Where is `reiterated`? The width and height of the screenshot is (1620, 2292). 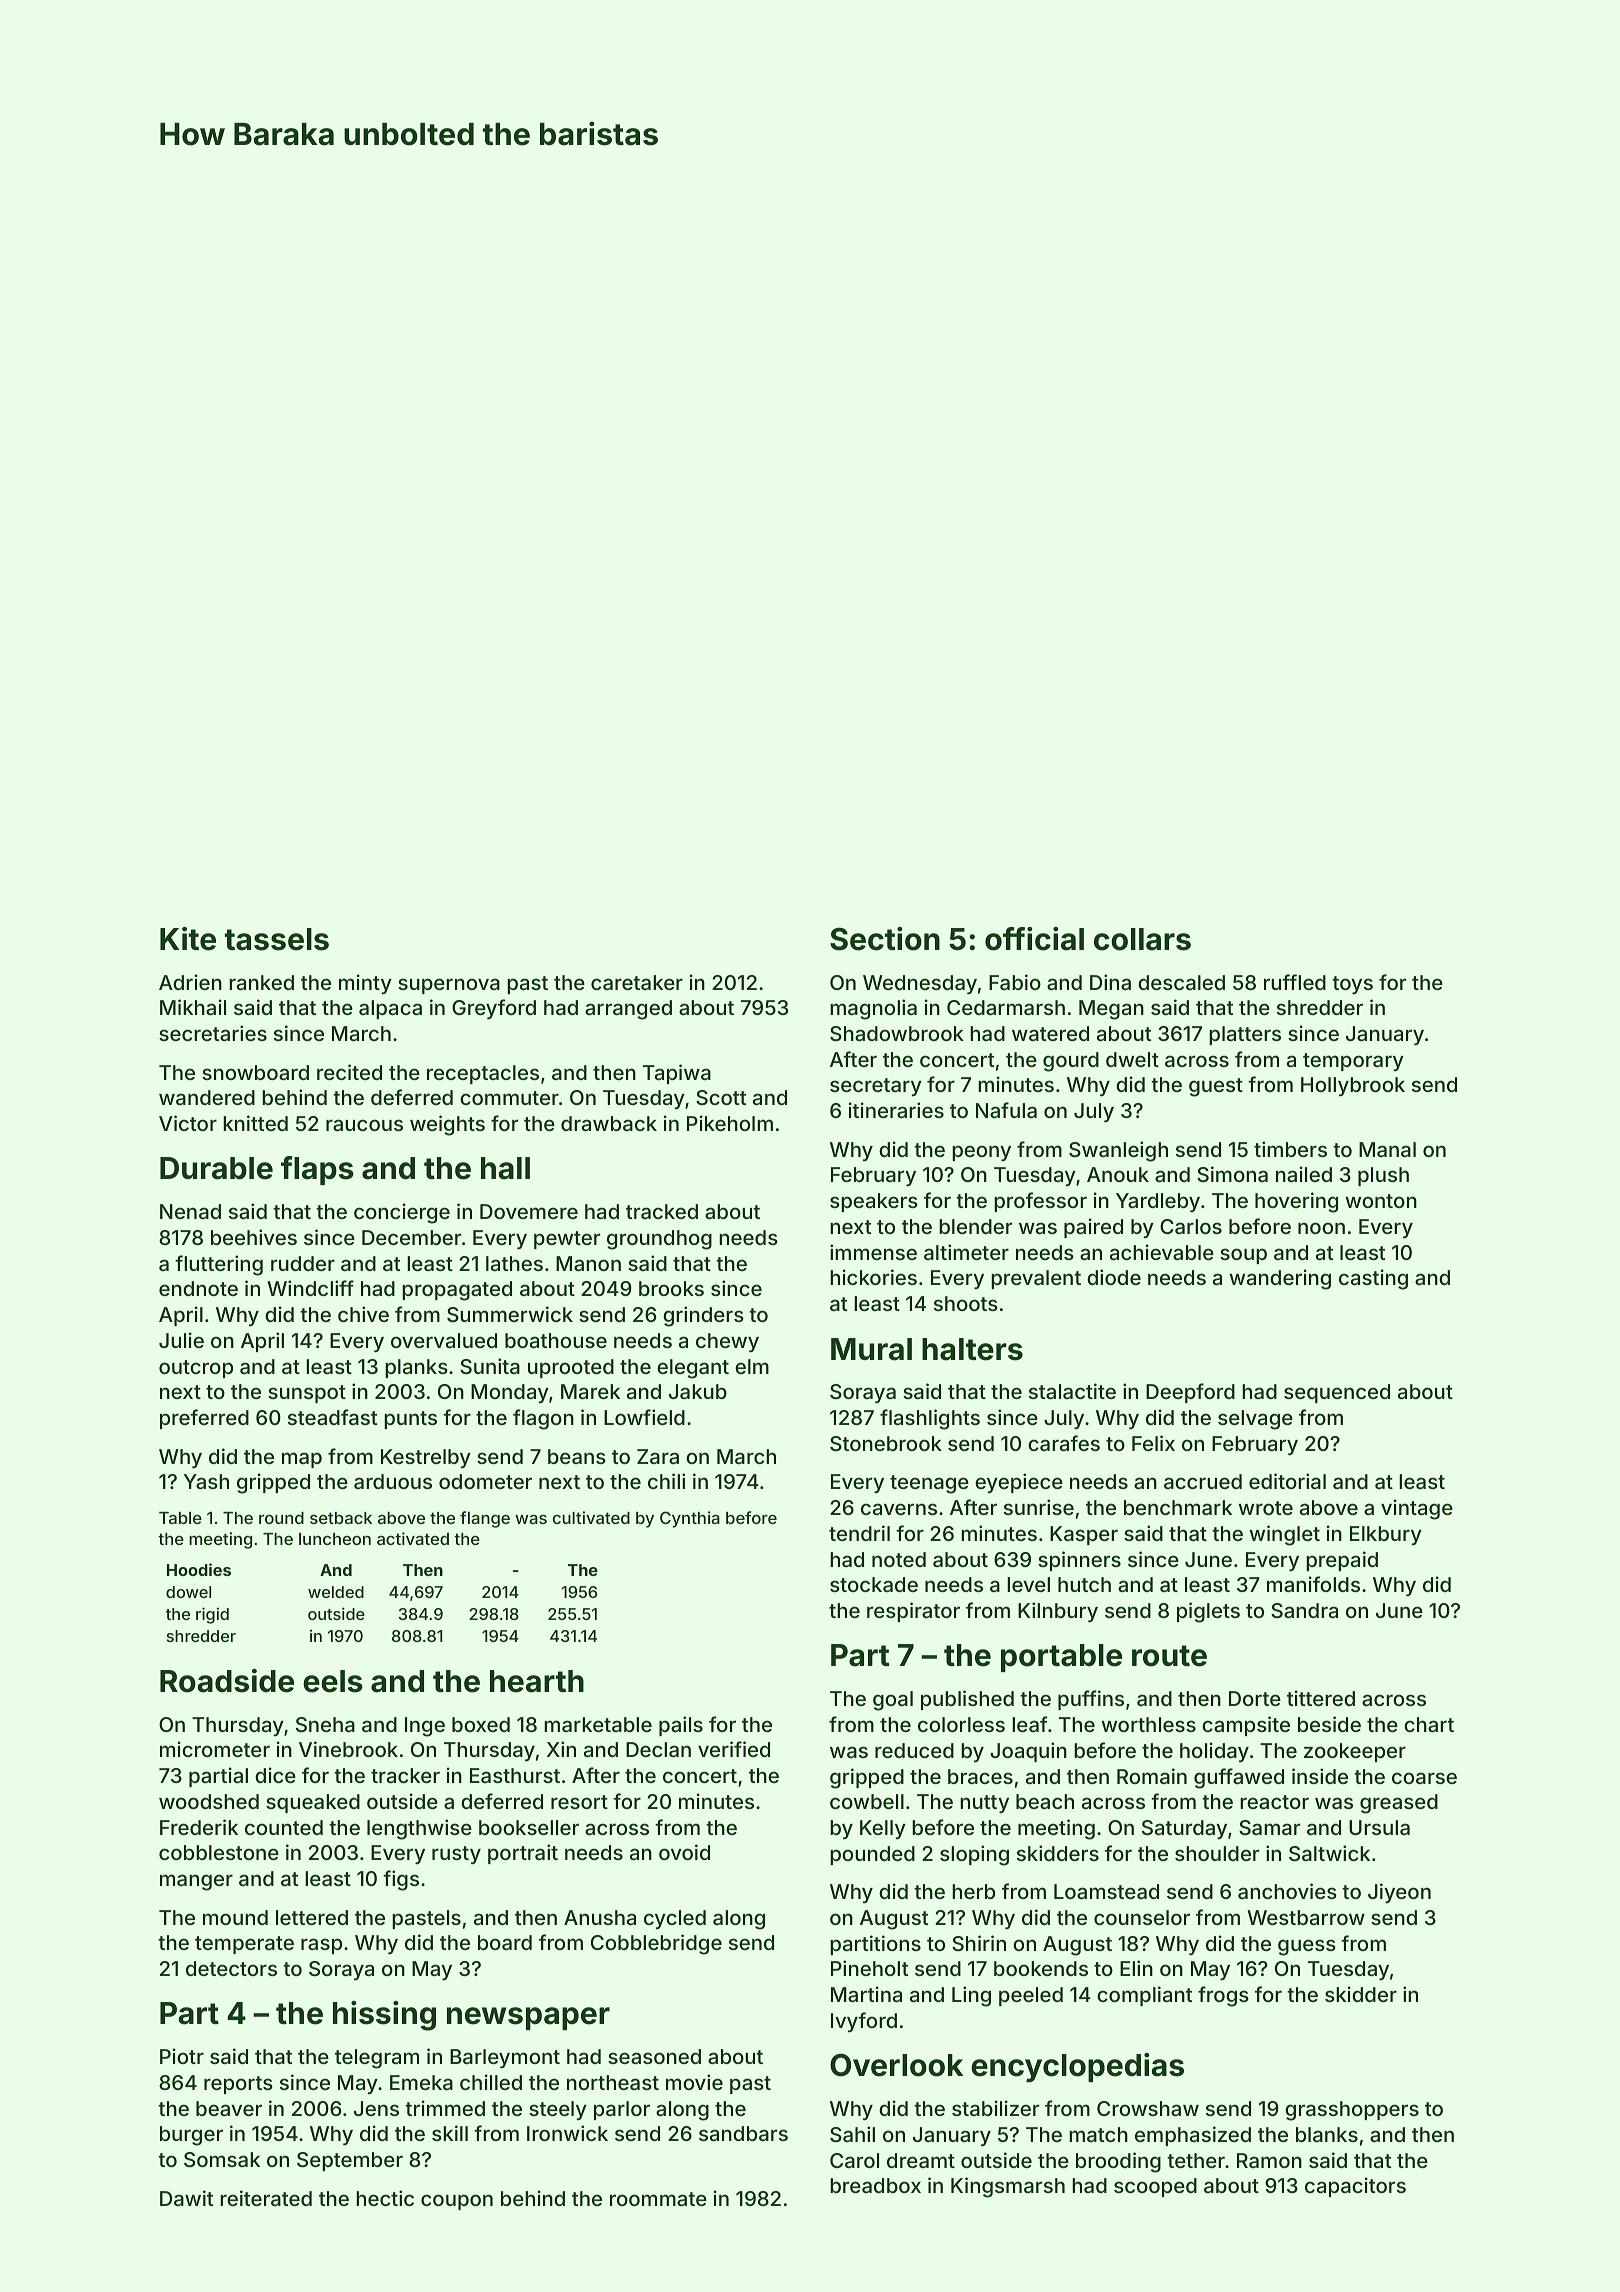 reiterated is located at coordinates (266, 2198).
